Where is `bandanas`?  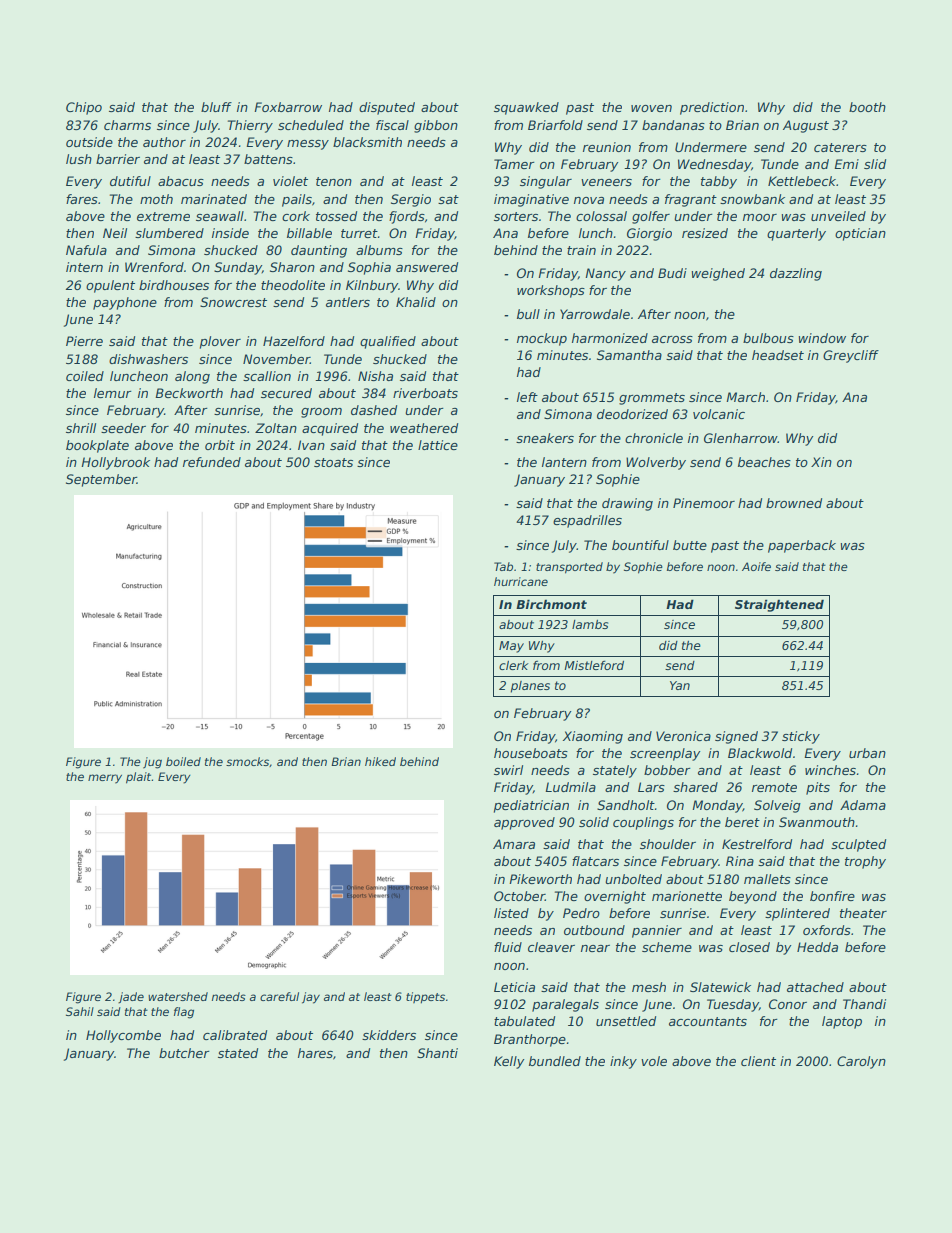 bandanas is located at coordinates (673, 125).
